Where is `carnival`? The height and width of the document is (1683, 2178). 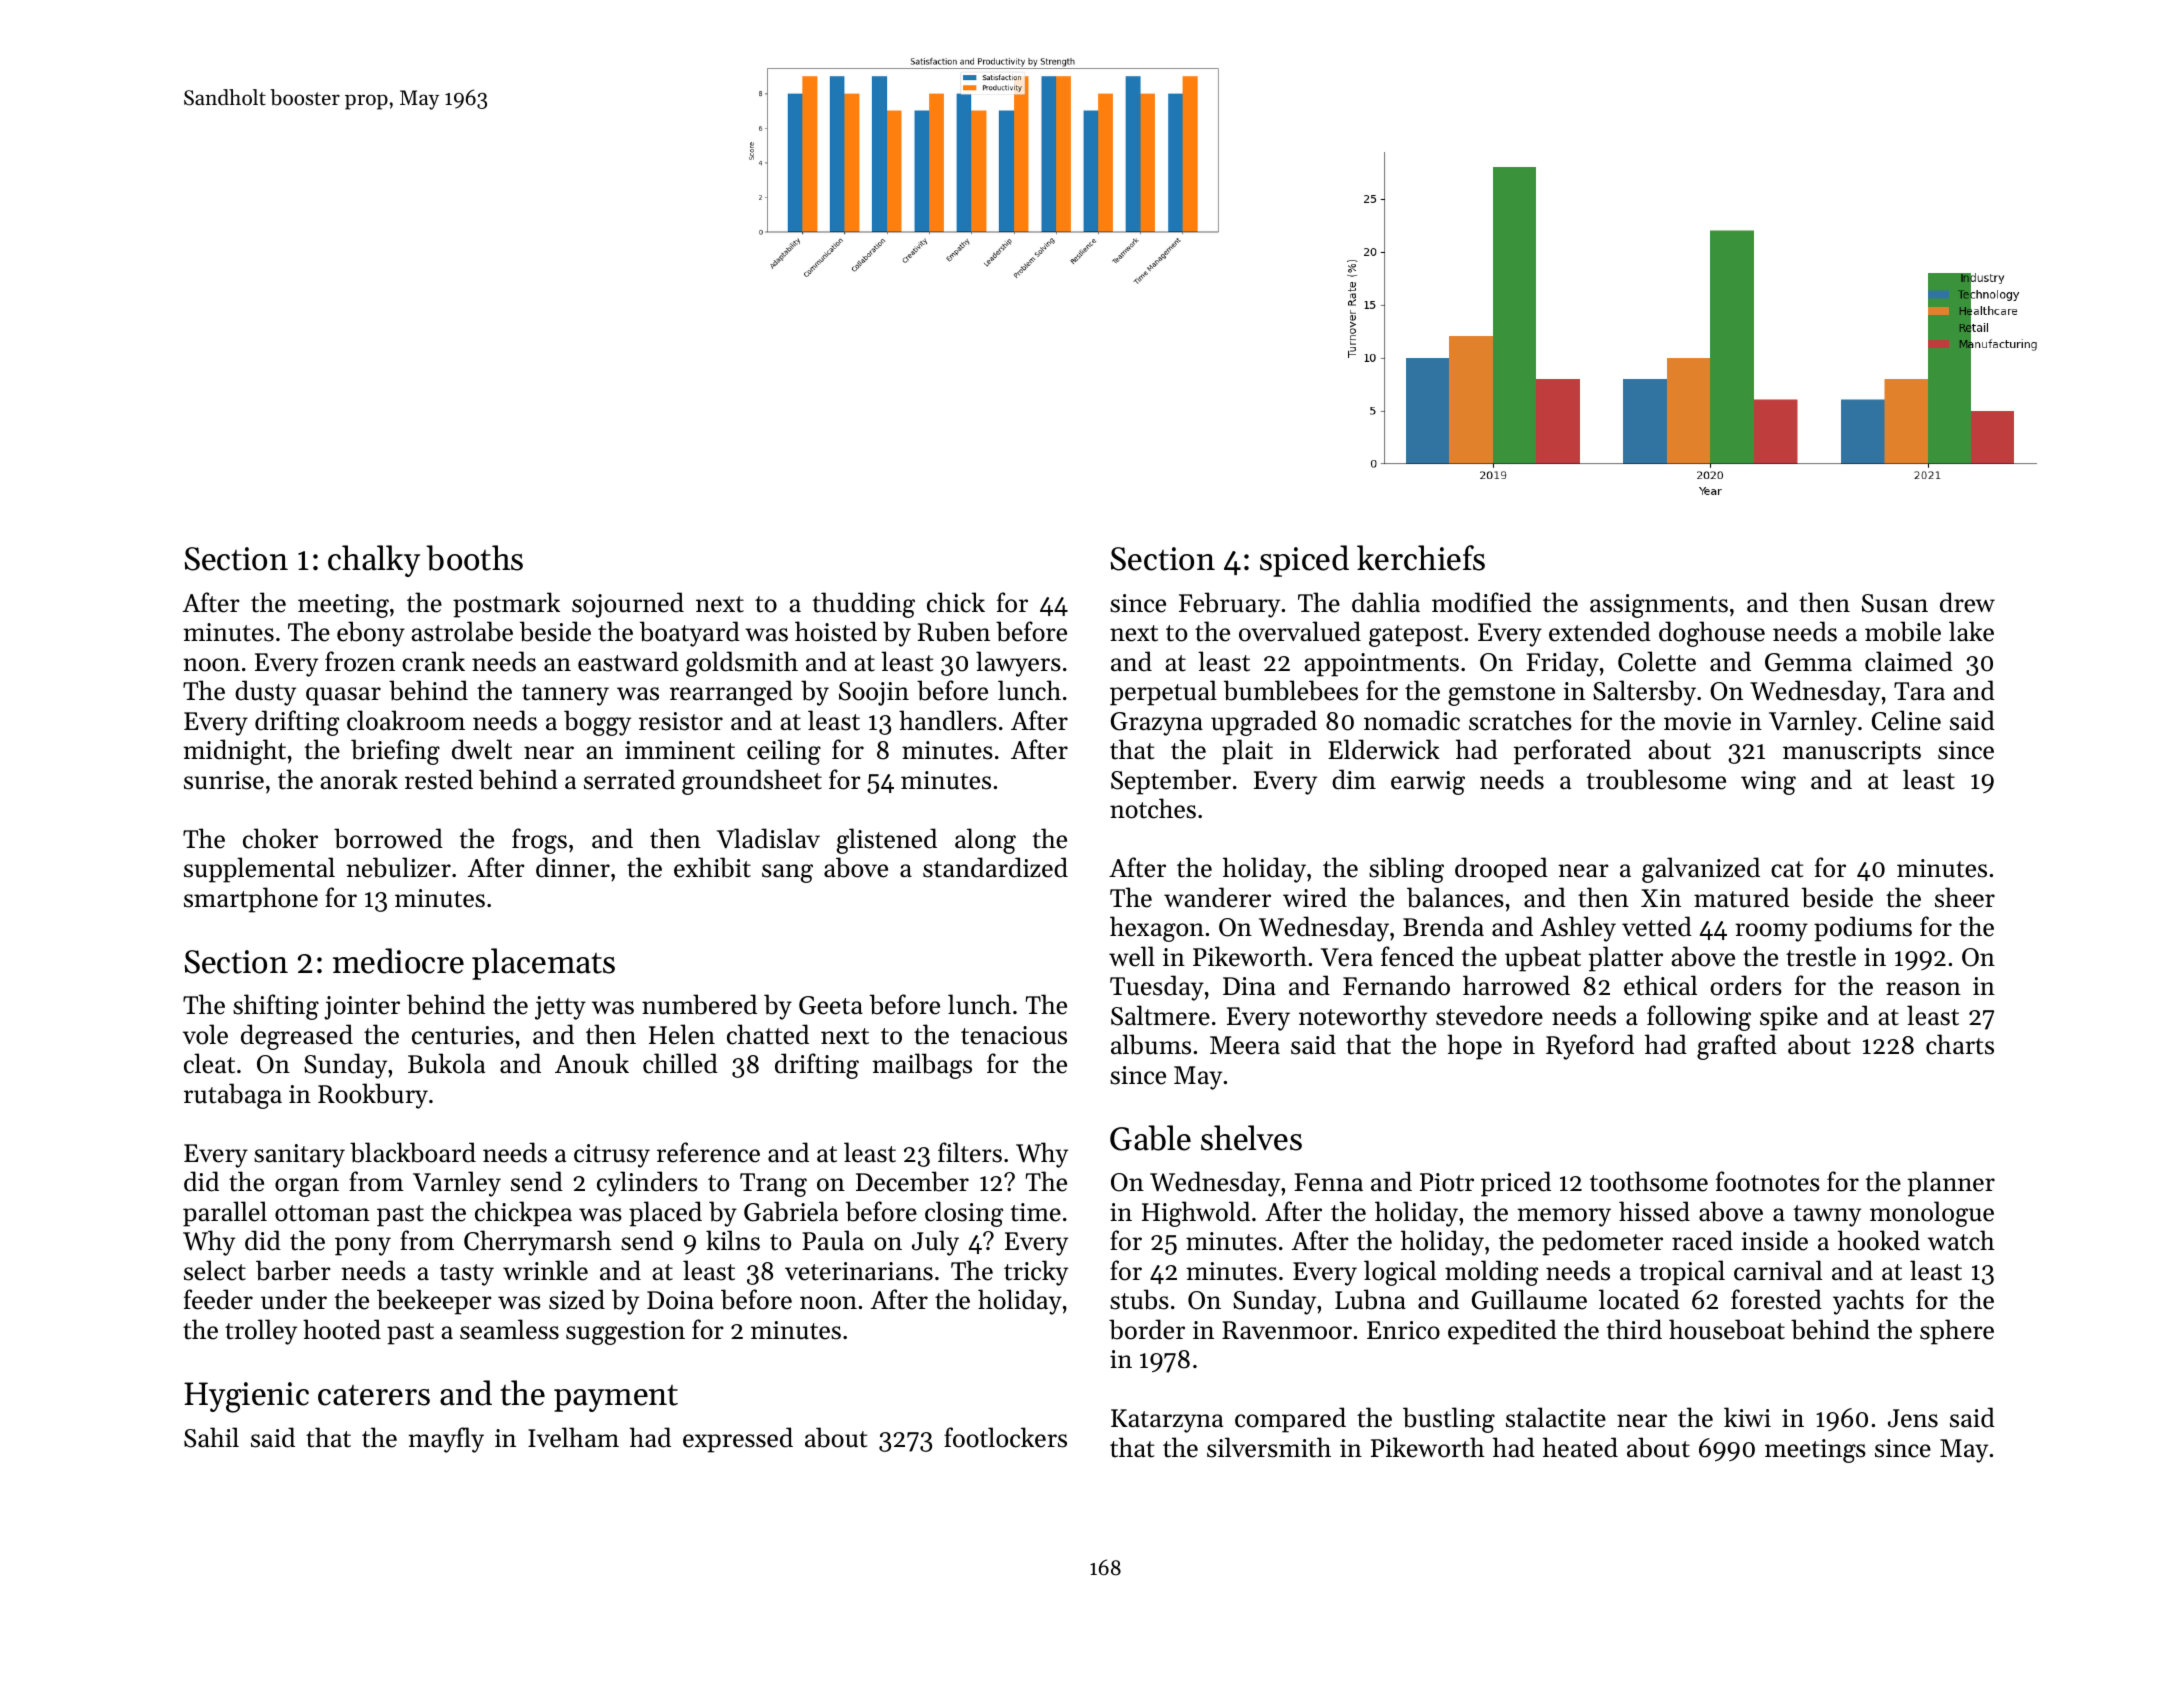
carnival is located at coordinates (1778, 1270).
